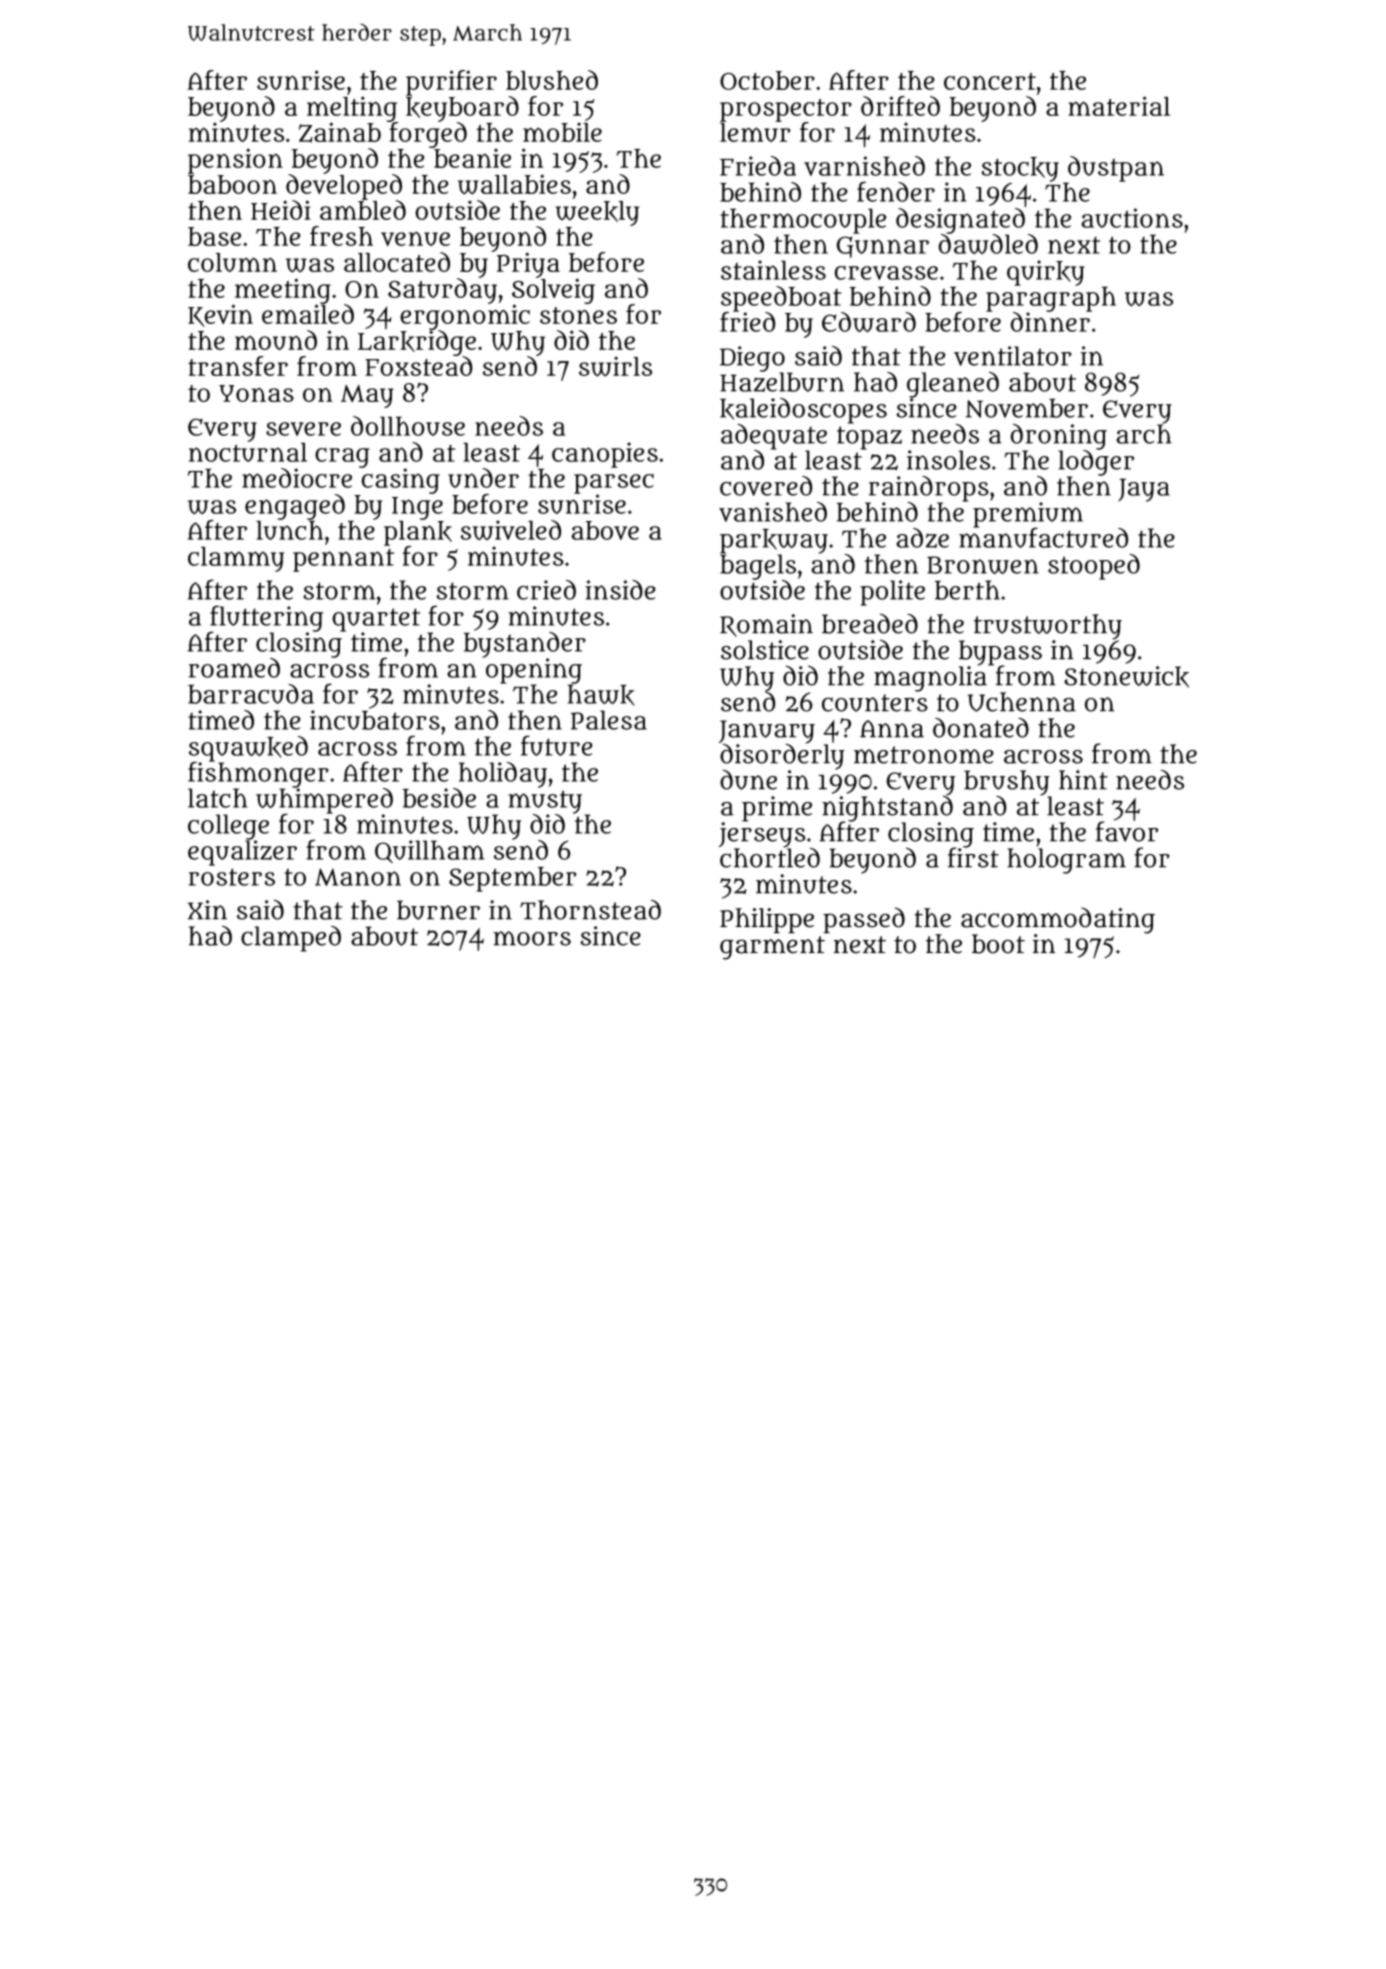 The width and height of the screenshot is (1386, 1969). I want to click on stones, so click(578, 315).
